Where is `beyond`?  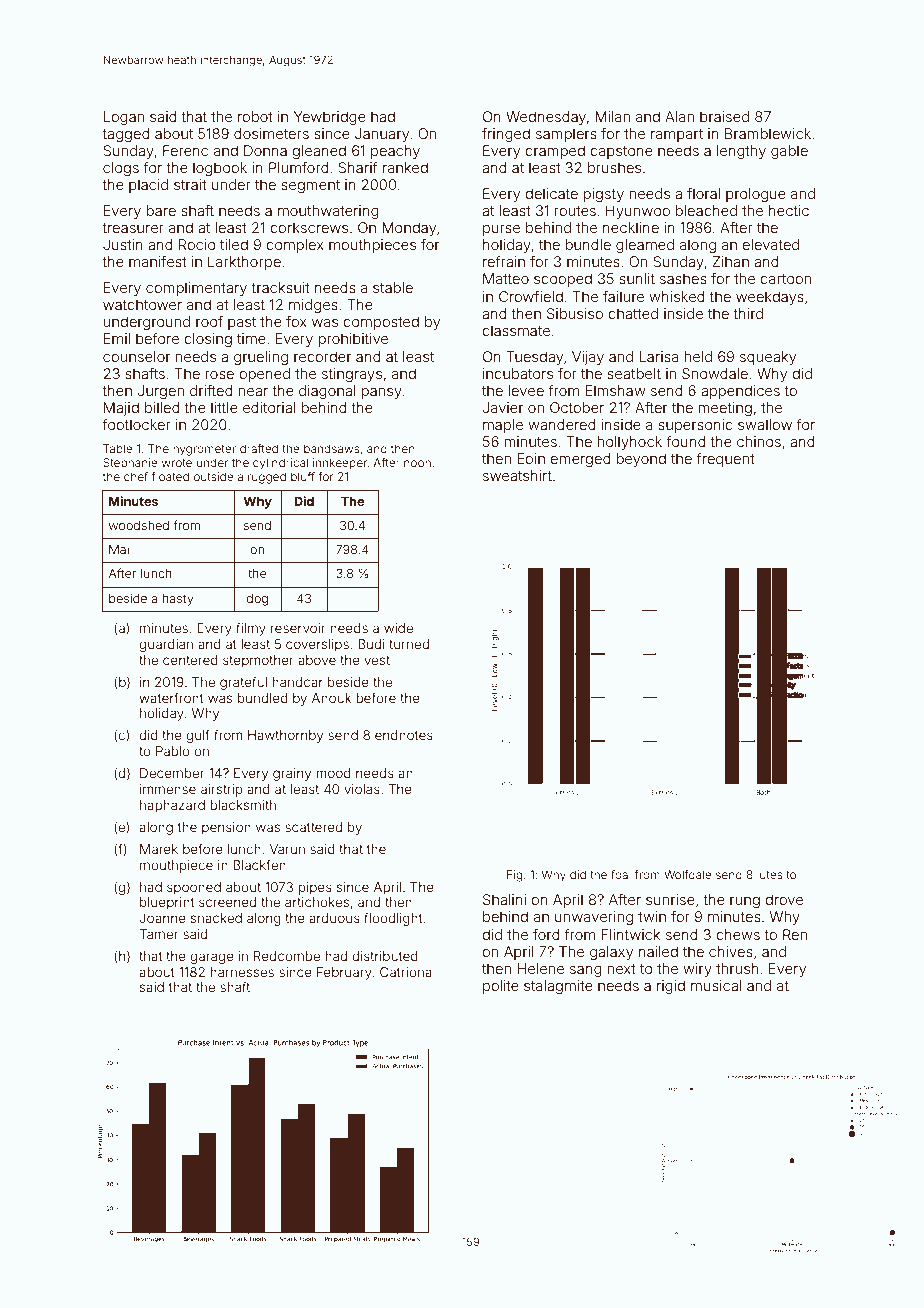 beyond is located at coordinates (641, 460).
